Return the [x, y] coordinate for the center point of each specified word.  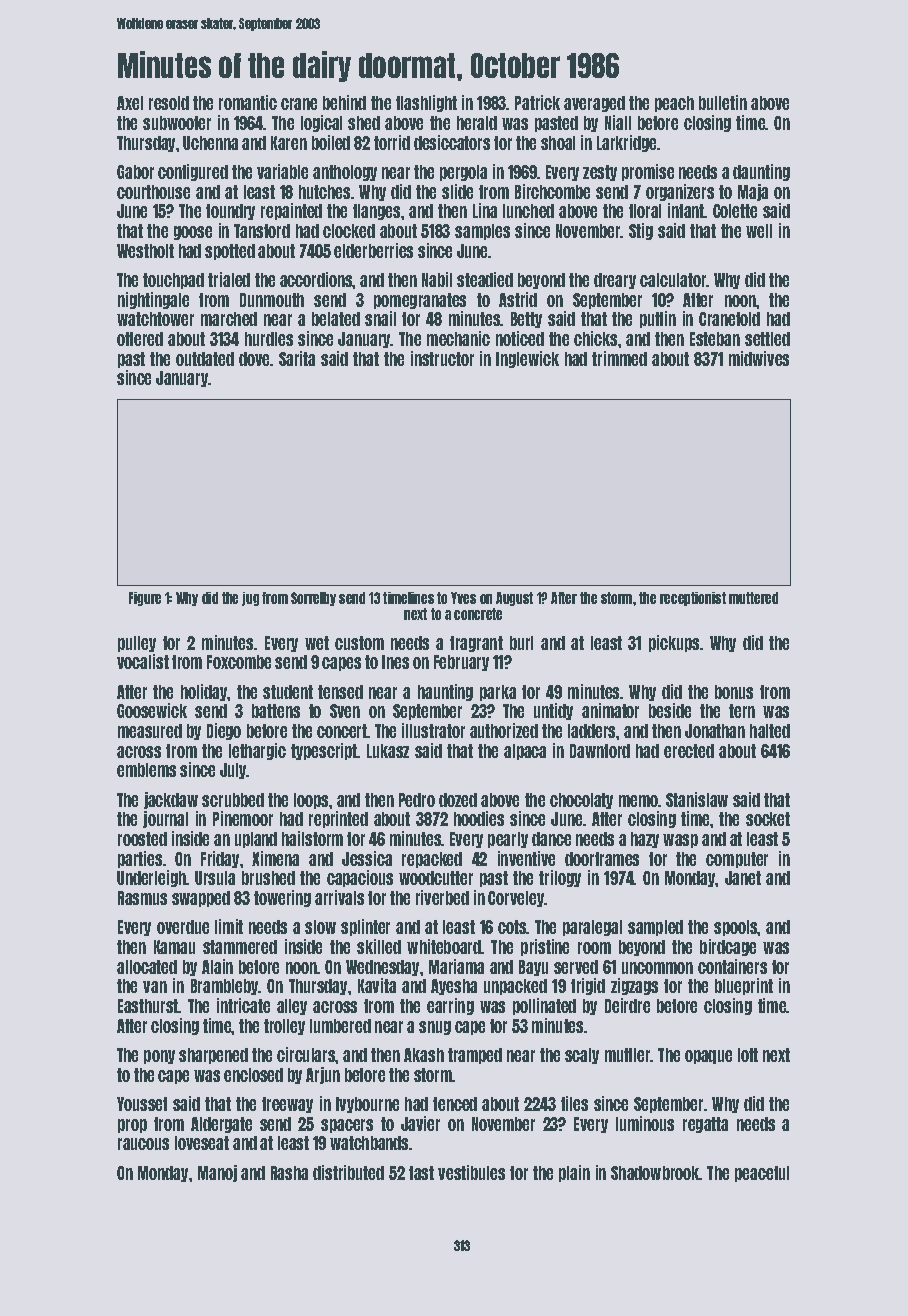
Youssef [142, 1104]
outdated [205, 359]
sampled [655, 928]
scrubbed [233, 800]
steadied [485, 279]
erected [689, 751]
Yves [463, 598]
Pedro [417, 800]
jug [250, 599]
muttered [753, 598]
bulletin [723, 102]
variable [282, 171]
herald [477, 123]
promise [648, 172]
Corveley [516, 899]
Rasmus [142, 898]
